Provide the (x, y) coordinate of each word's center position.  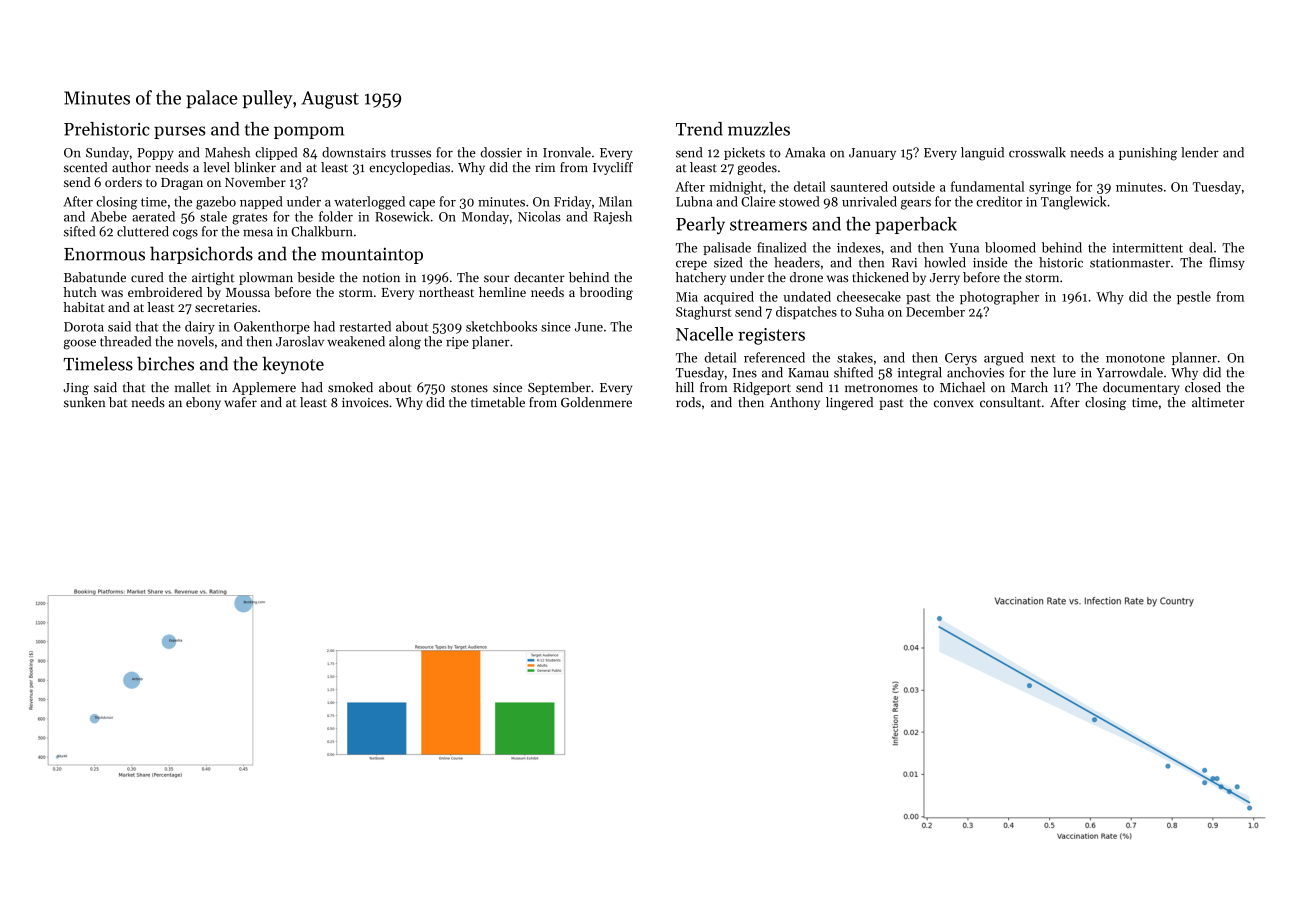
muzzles (759, 129)
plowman (266, 278)
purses (180, 132)
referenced (774, 357)
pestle (1194, 297)
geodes (757, 168)
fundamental (987, 186)
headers (797, 262)
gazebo (216, 203)
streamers (768, 225)
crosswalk (1037, 152)
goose (80, 344)
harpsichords (201, 255)
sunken (84, 402)
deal (1201, 247)
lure (1064, 372)
